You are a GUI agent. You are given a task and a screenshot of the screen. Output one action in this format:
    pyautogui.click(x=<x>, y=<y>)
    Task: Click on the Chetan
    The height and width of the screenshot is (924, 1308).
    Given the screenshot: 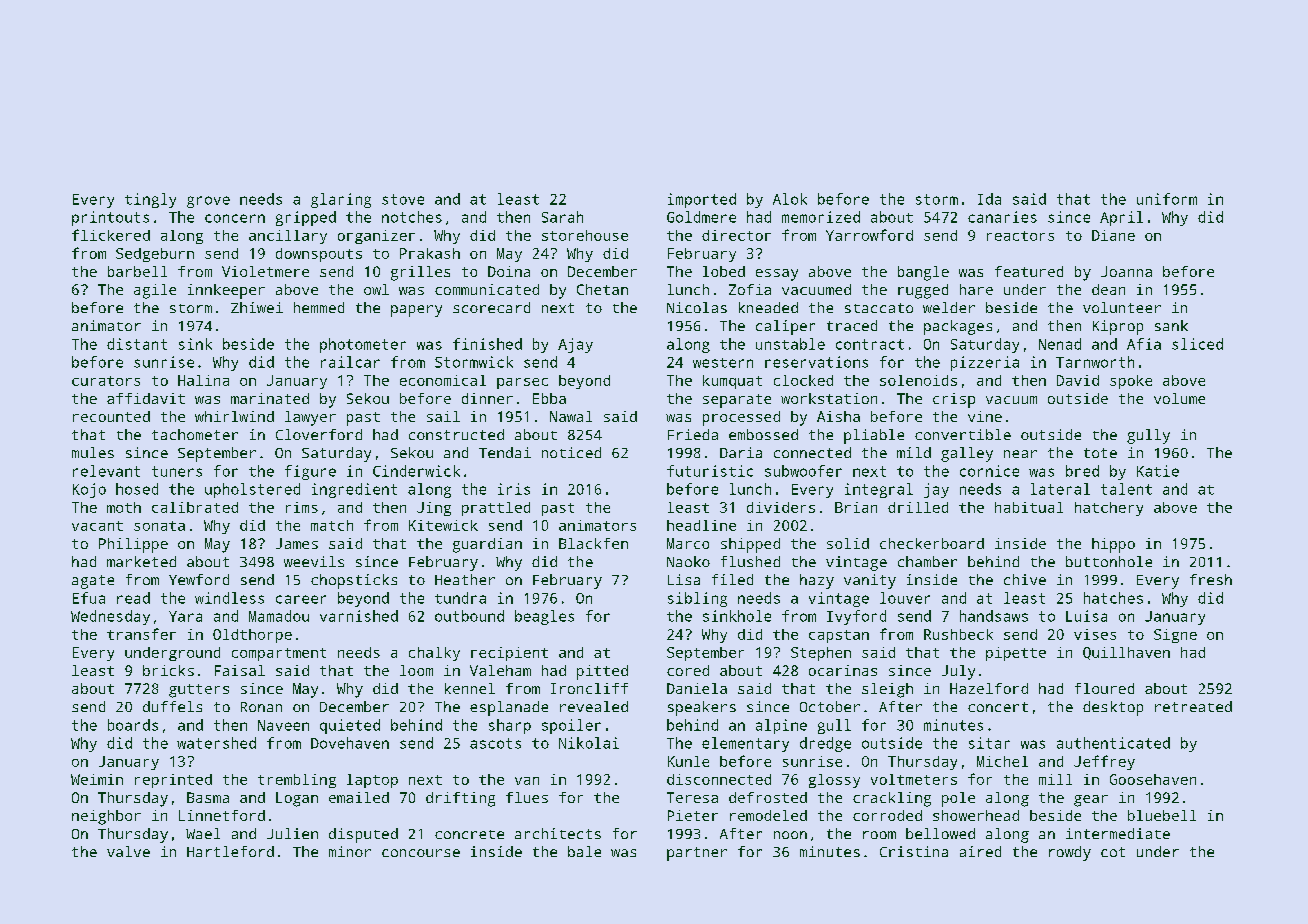 What is the action you would take?
    pyautogui.click(x=602, y=289)
